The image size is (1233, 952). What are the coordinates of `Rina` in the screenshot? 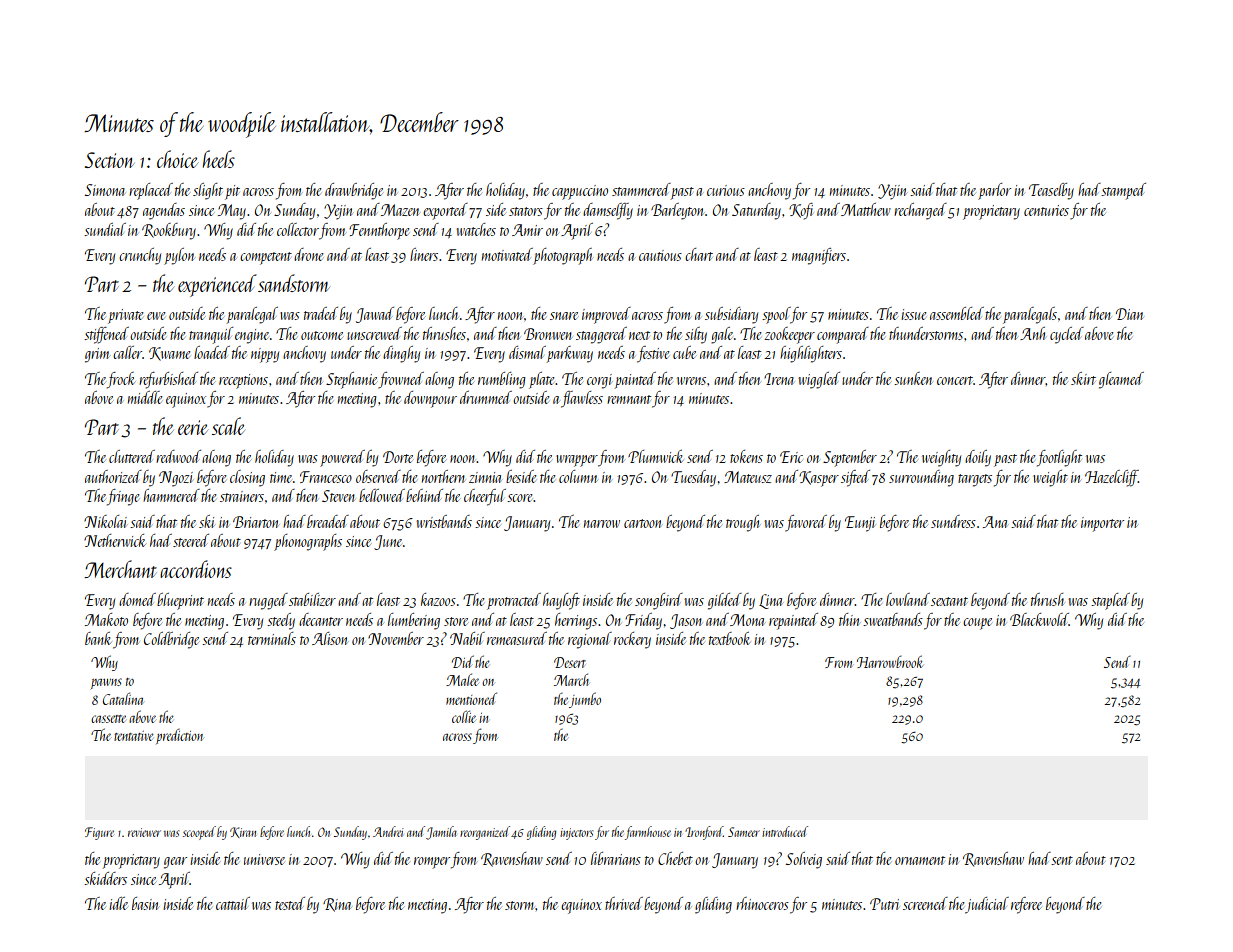 It's located at (337, 905).
